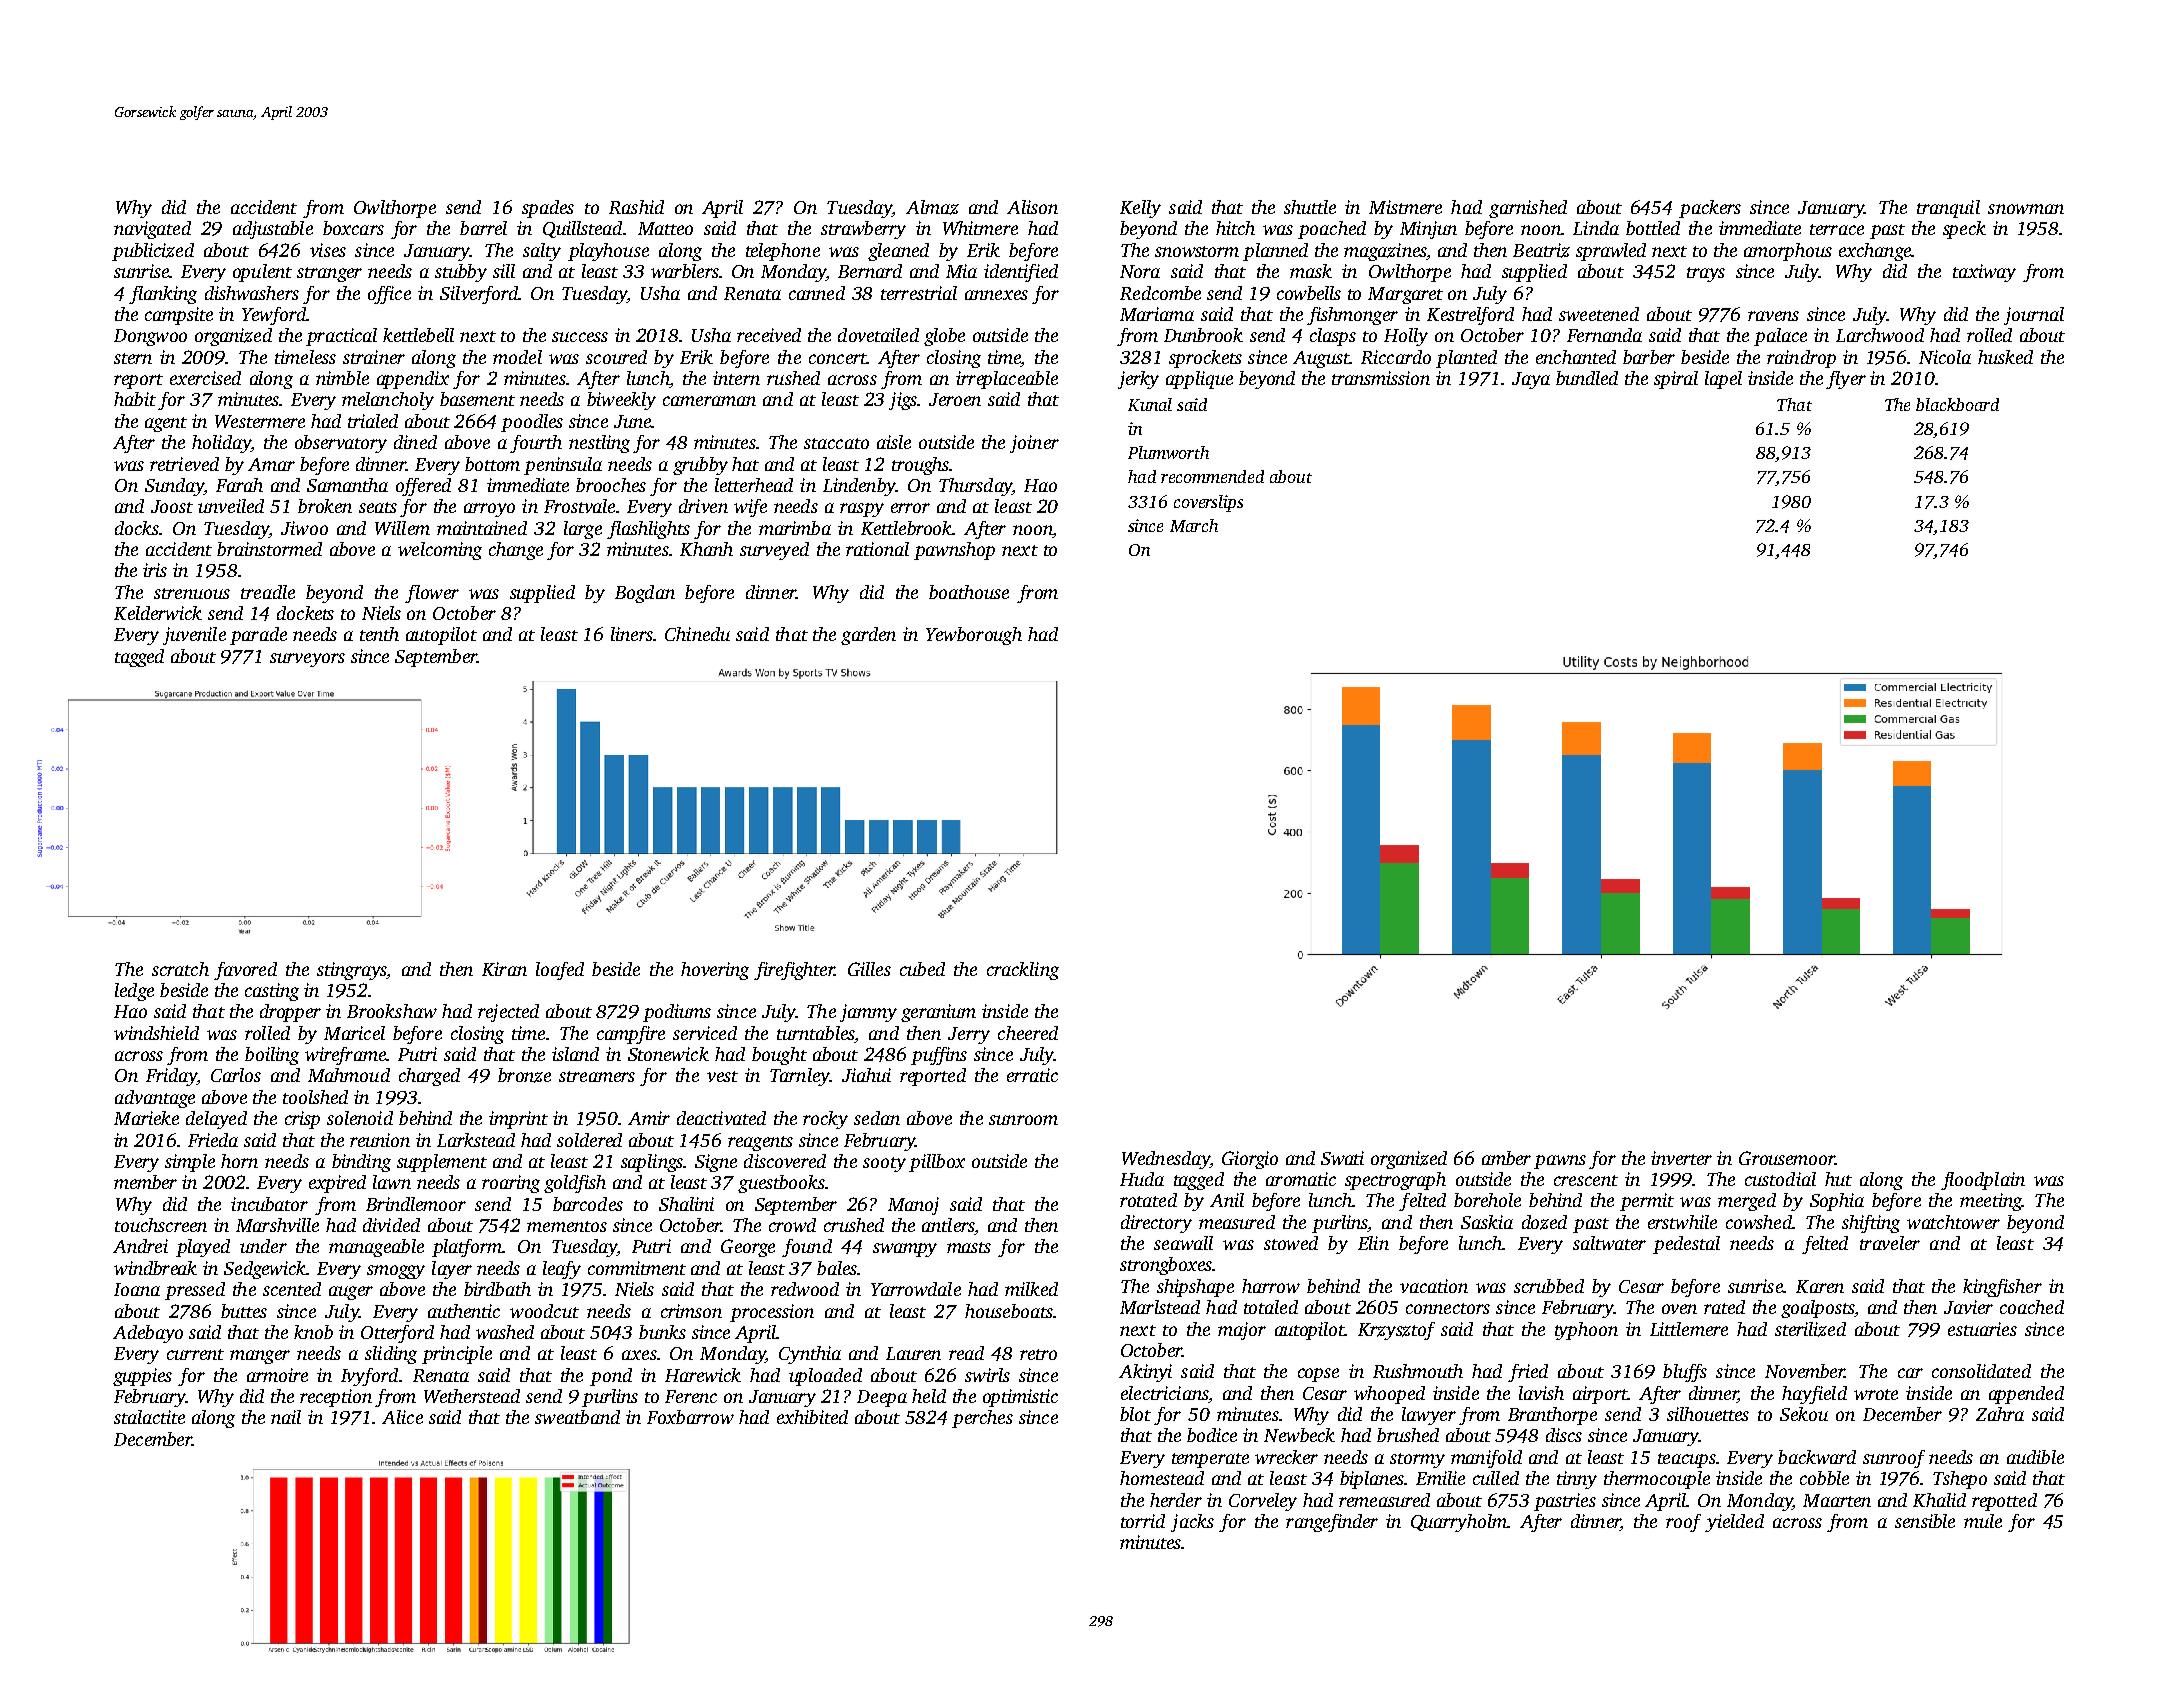 Image resolution: width=2178 pixels, height=1683 pixels. Describe the element at coordinates (351, 1293) in the screenshot. I see `auger` at that location.
